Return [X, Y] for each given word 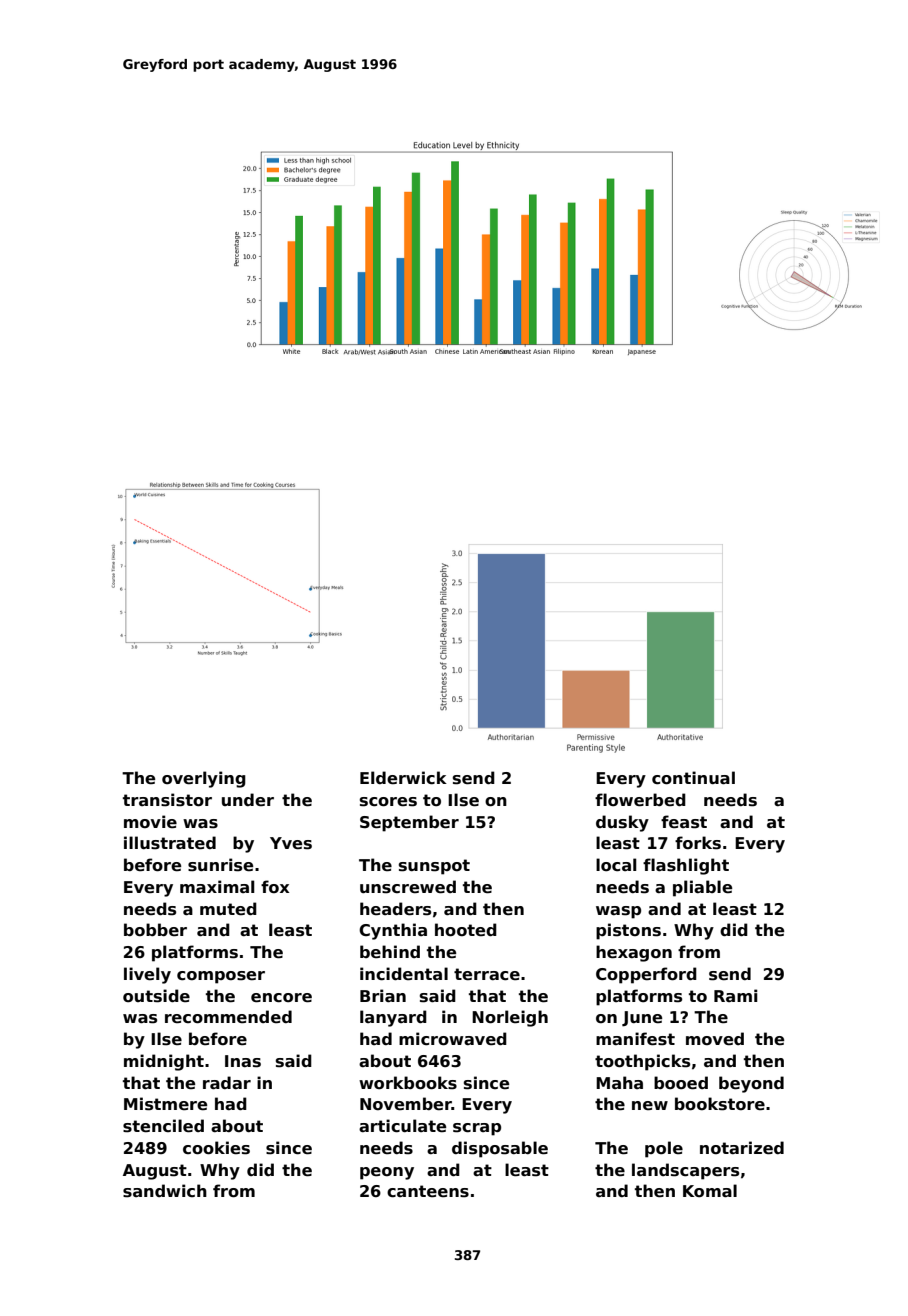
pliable [702, 888]
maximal [217, 887]
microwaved [453, 1039]
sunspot [434, 867]
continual [693, 778]
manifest [635, 1039]
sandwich [165, 1191]
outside [156, 996]
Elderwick [403, 778]
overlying [204, 779]
